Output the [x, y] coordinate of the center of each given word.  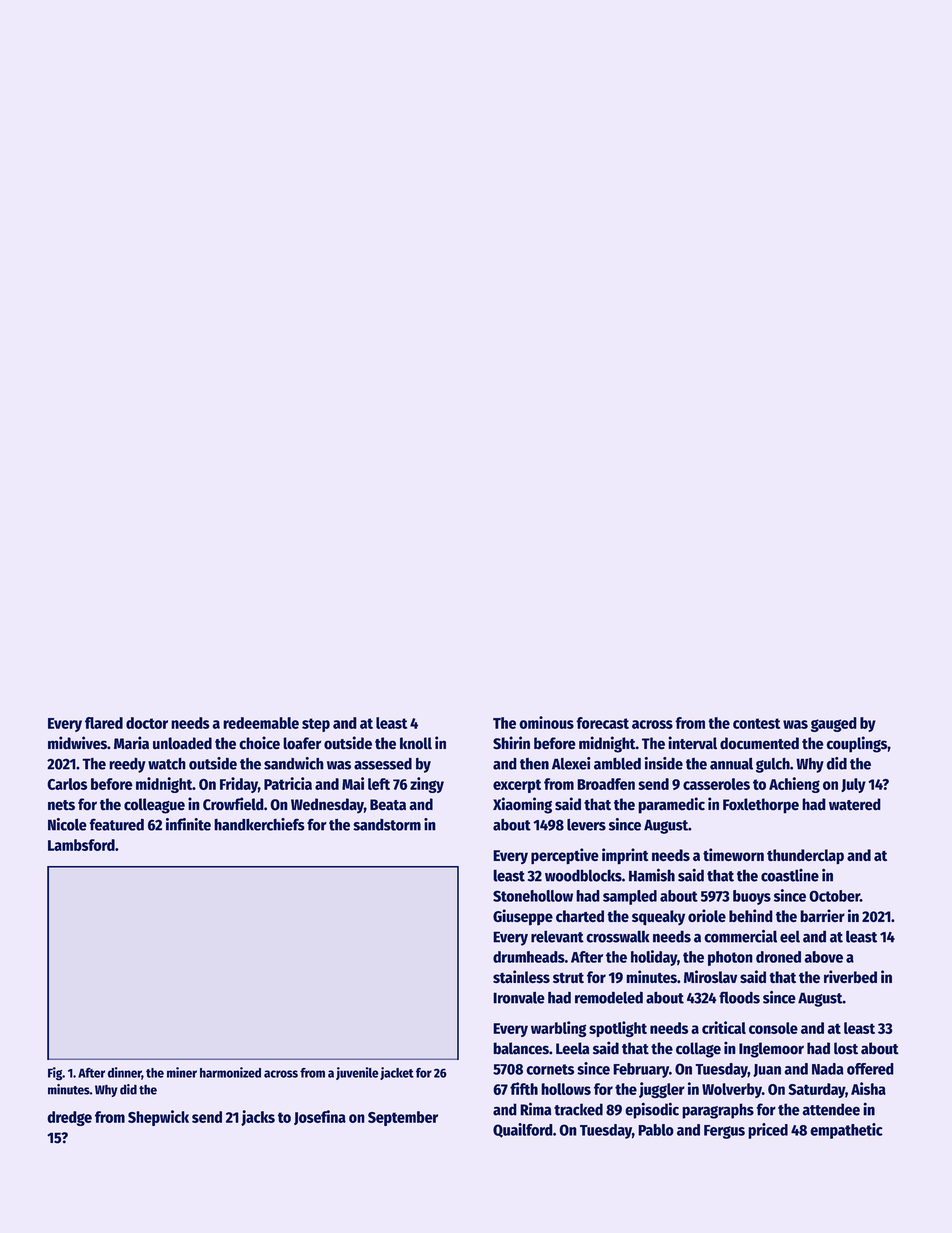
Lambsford [81, 845]
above [823, 957]
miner [182, 1072]
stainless [521, 977]
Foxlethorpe [761, 806]
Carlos [67, 784]
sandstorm [387, 825]
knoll [416, 743]
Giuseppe [523, 917]
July [853, 785]
